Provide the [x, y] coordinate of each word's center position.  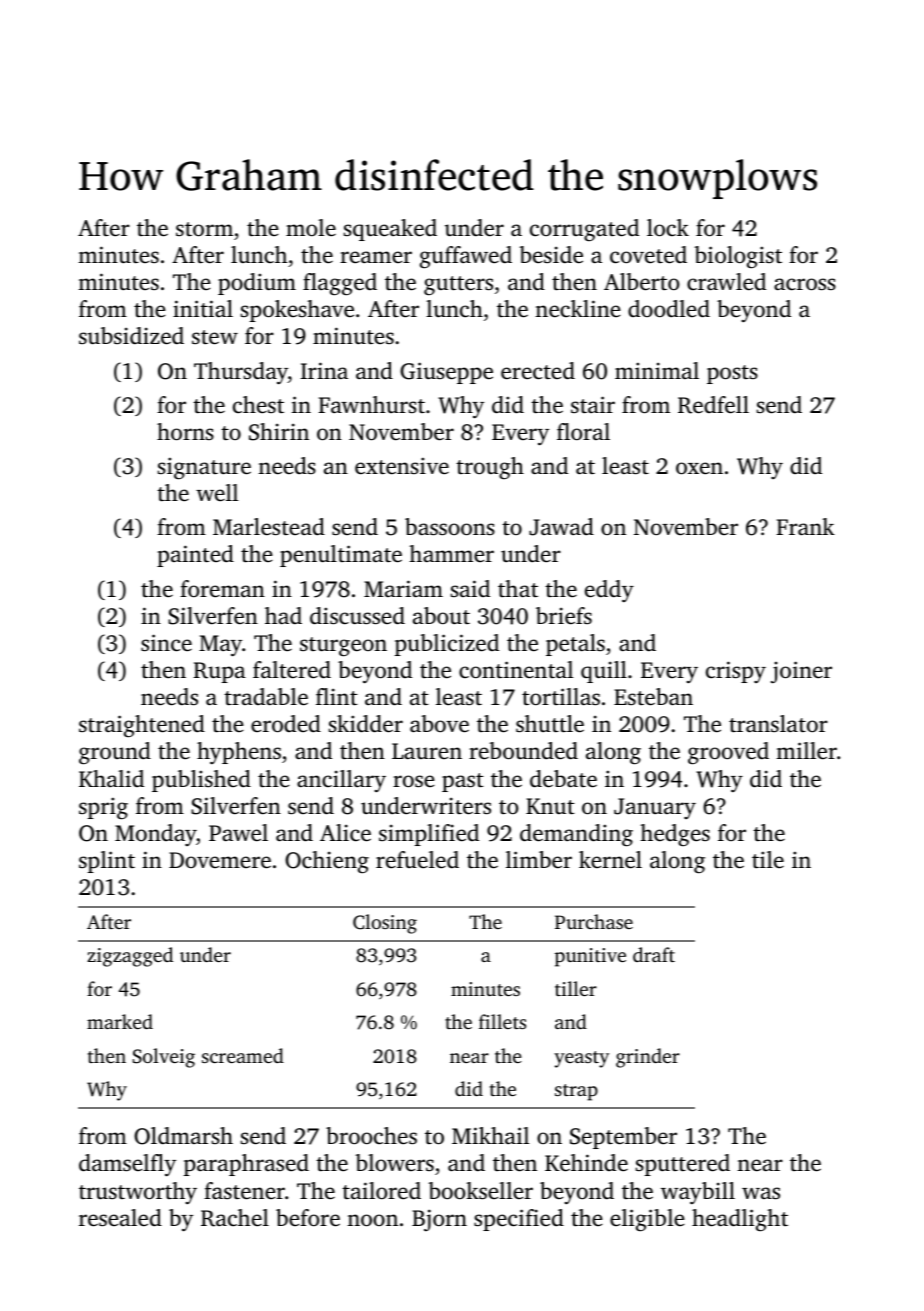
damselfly [127, 1165]
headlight [740, 1220]
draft [654, 954]
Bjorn [439, 1220]
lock [668, 228]
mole [311, 228]
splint [107, 862]
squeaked [390, 230]
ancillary [341, 781]
